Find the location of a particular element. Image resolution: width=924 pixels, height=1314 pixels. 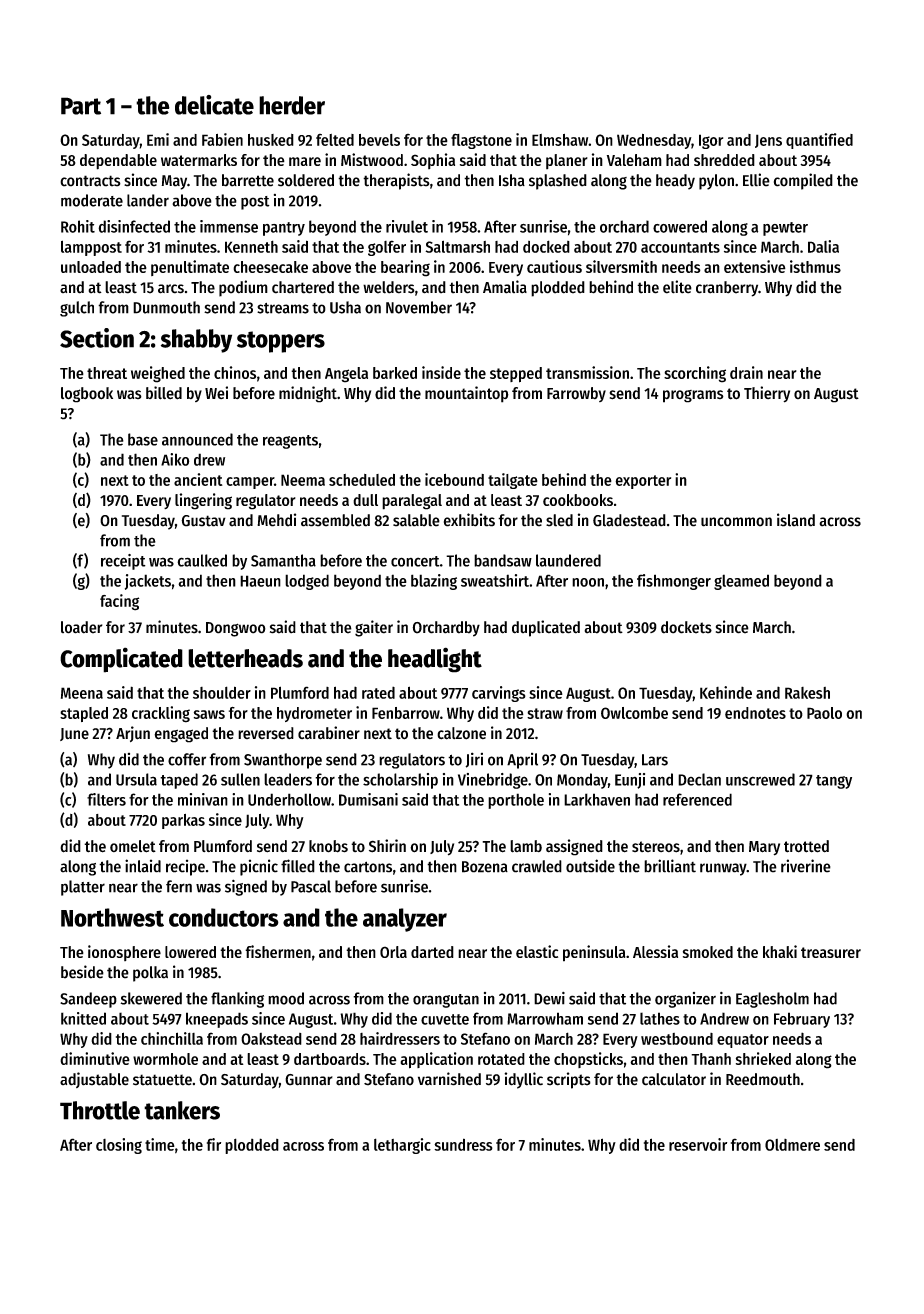

logbook is located at coordinates (87, 395).
